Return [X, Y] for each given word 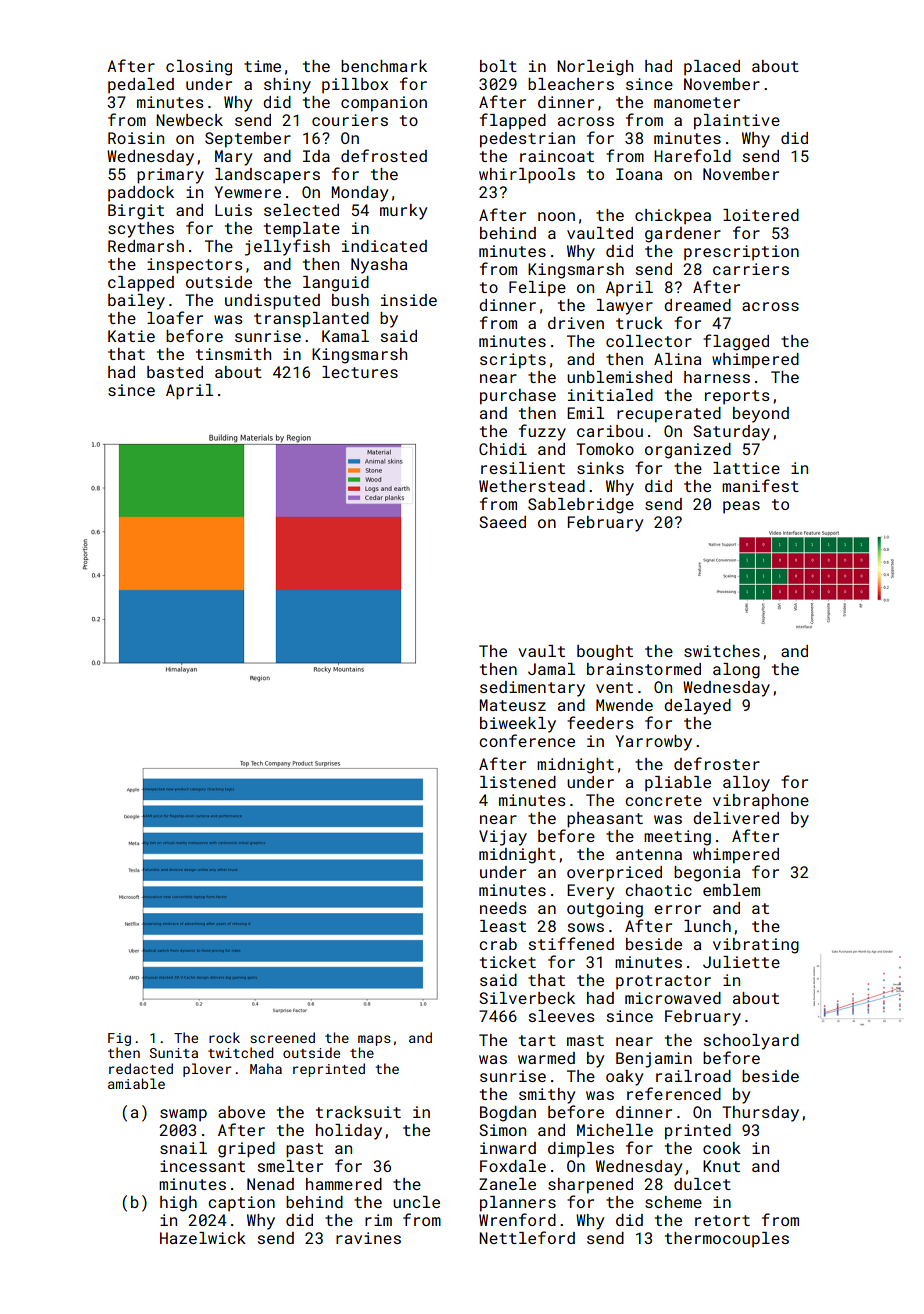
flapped [513, 121]
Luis [233, 210]
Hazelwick [203, 1238]
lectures [360, 372]
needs [503, 908]
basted [175, 372]
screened [282, 1037]
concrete [663, 800]
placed [712, 68]
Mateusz [513, 705]
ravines [368, 1238]
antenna [649, 854]
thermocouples [727, 1240]
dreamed [697, 305]
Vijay [503, 838]
